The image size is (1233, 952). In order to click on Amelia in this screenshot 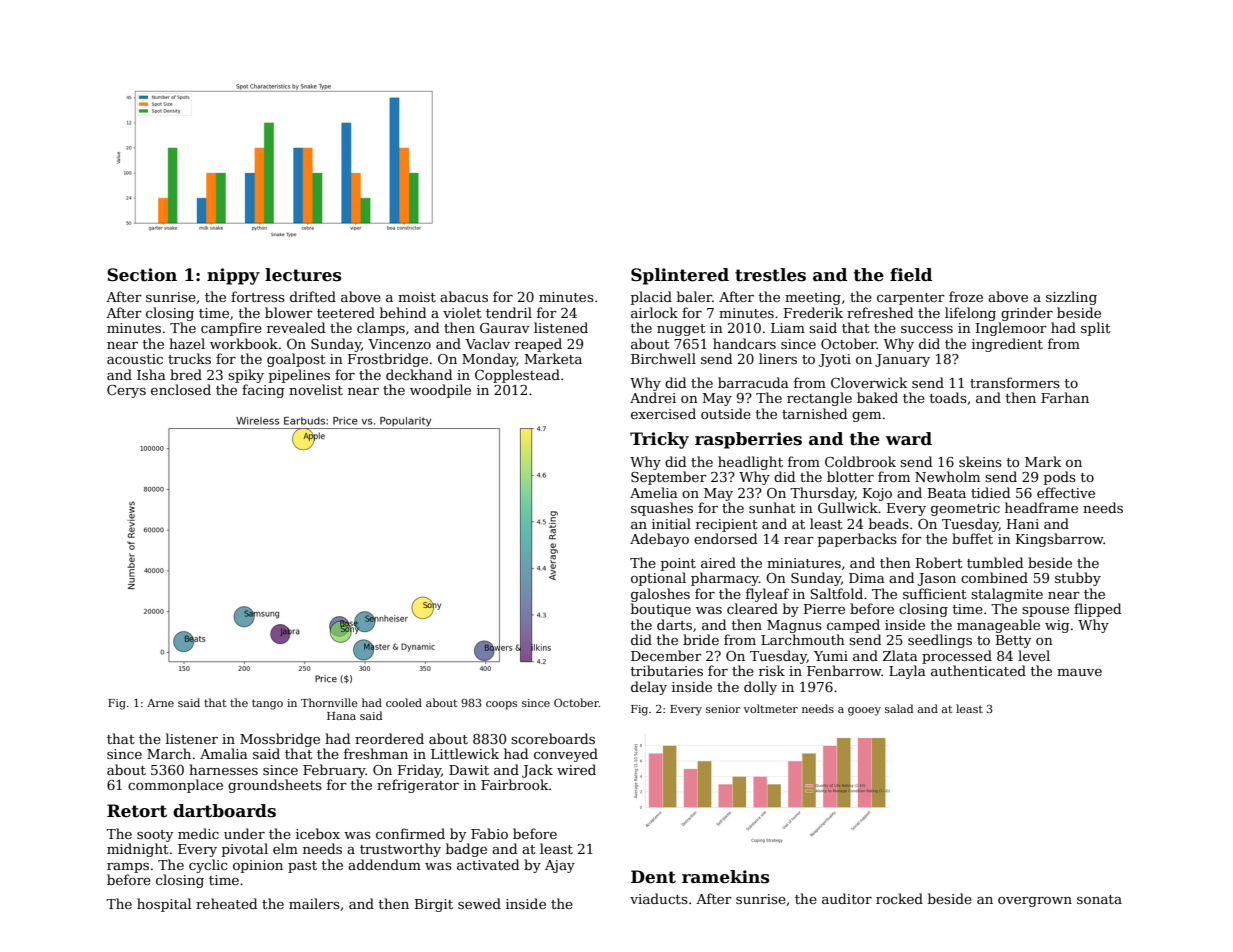, I will do `click(654, 492)`.
